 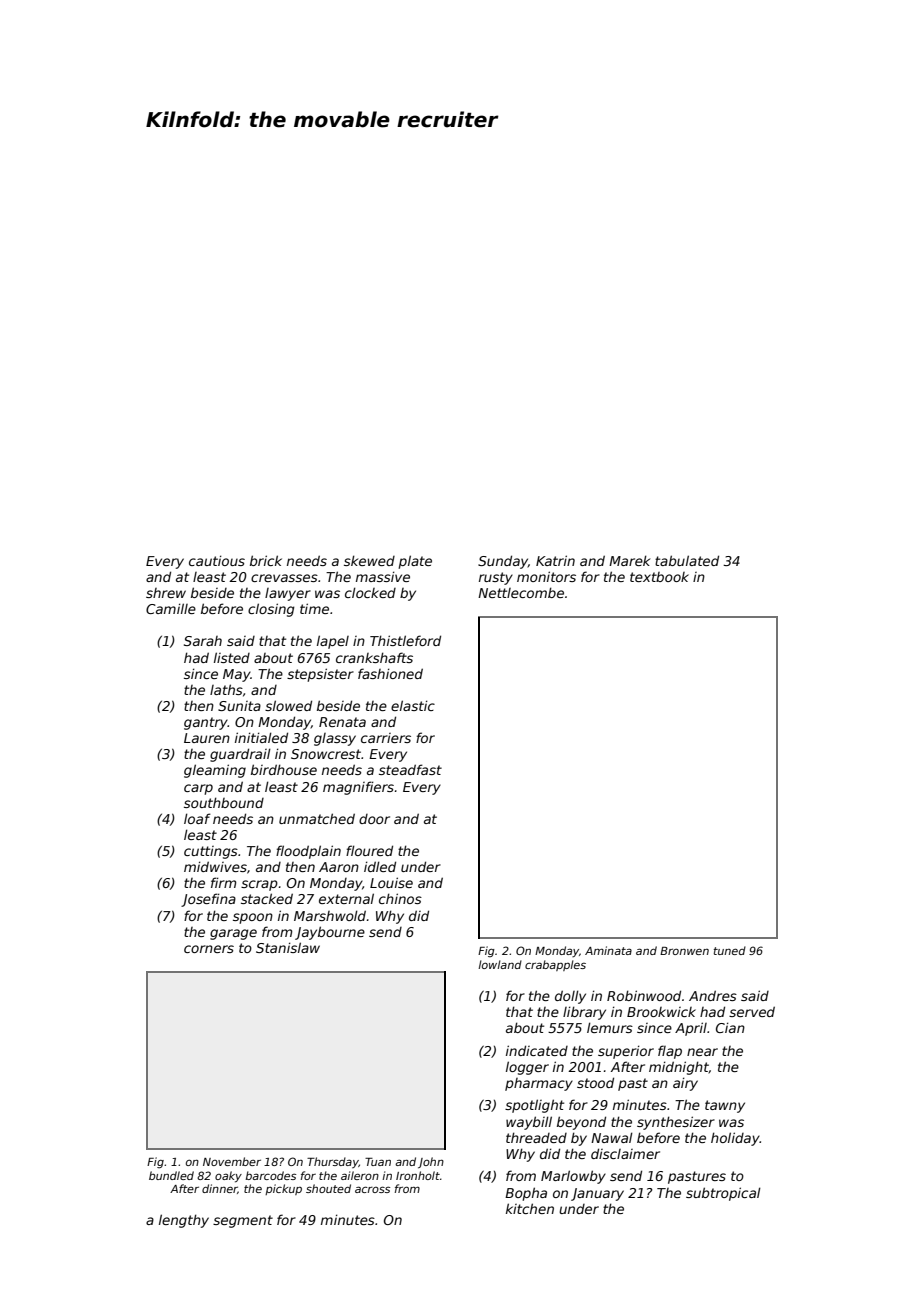 What do you see at coordinates (713, 995) in the screenshot?
I see `Andres` at bounding box center [713, 995].
